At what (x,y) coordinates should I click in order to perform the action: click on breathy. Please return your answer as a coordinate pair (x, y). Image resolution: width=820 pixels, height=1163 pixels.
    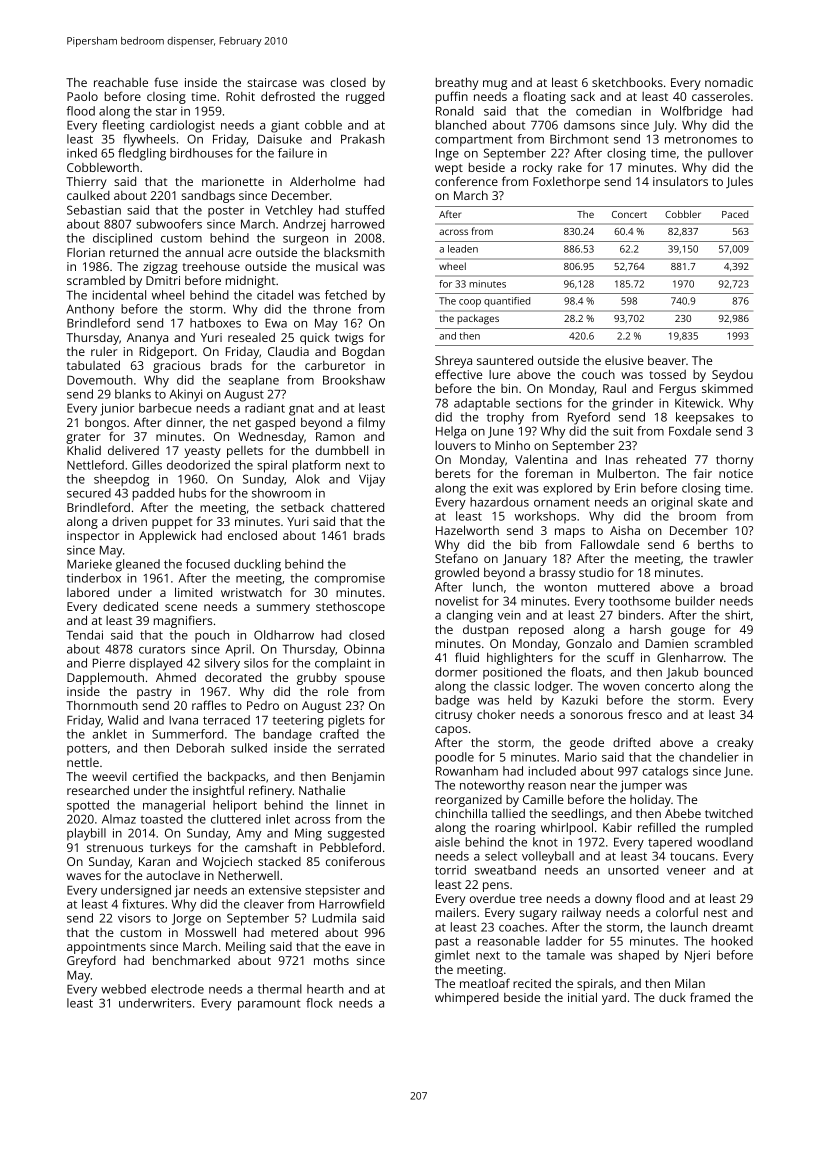
    Looking at the image, I should click on (457, 83).
